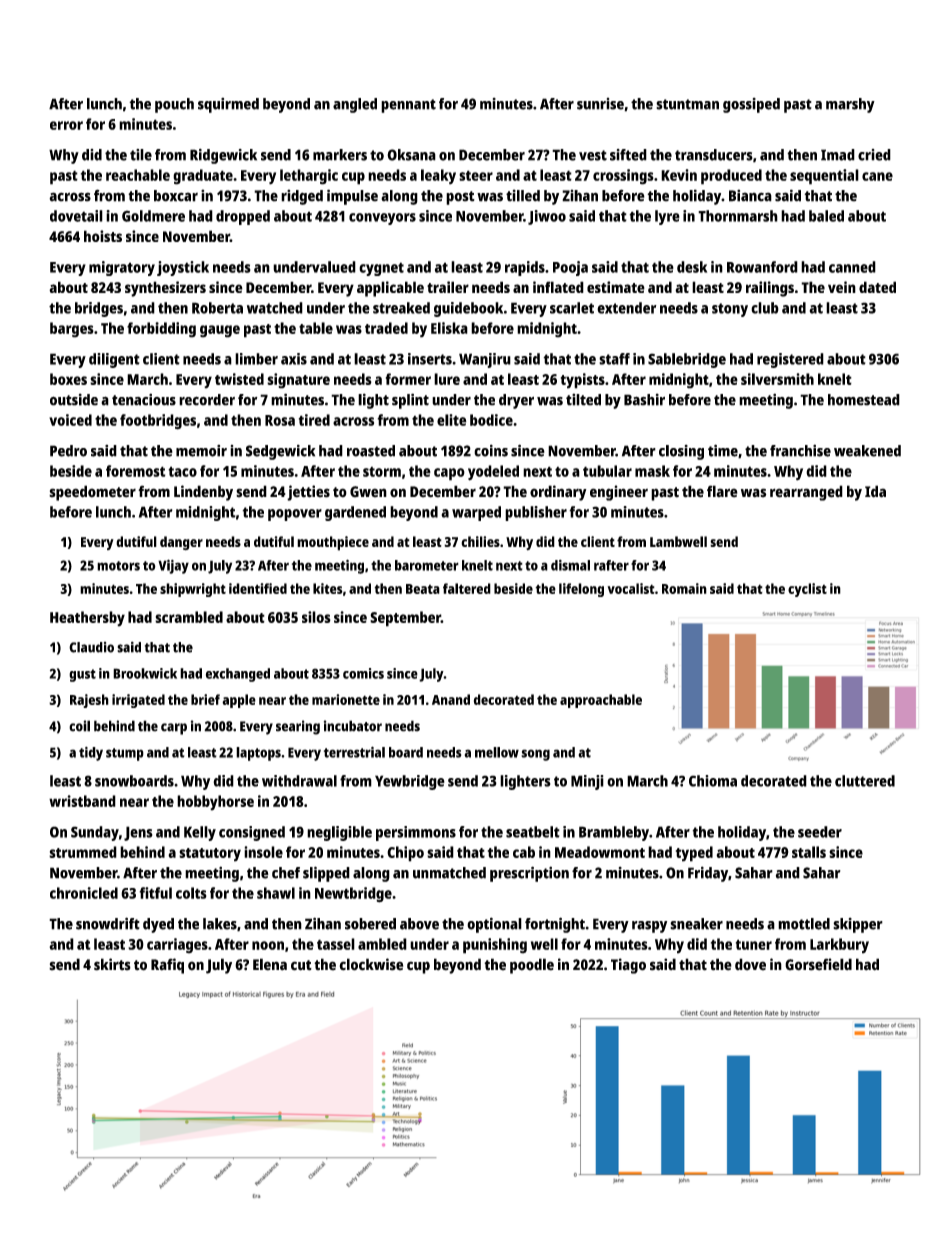 Image resolution: width=952 pixels, height=1233 pixels. What do you see at coordinates (161, 330) in the image?
I see `forbidding` at bounding box center [161, 330].
